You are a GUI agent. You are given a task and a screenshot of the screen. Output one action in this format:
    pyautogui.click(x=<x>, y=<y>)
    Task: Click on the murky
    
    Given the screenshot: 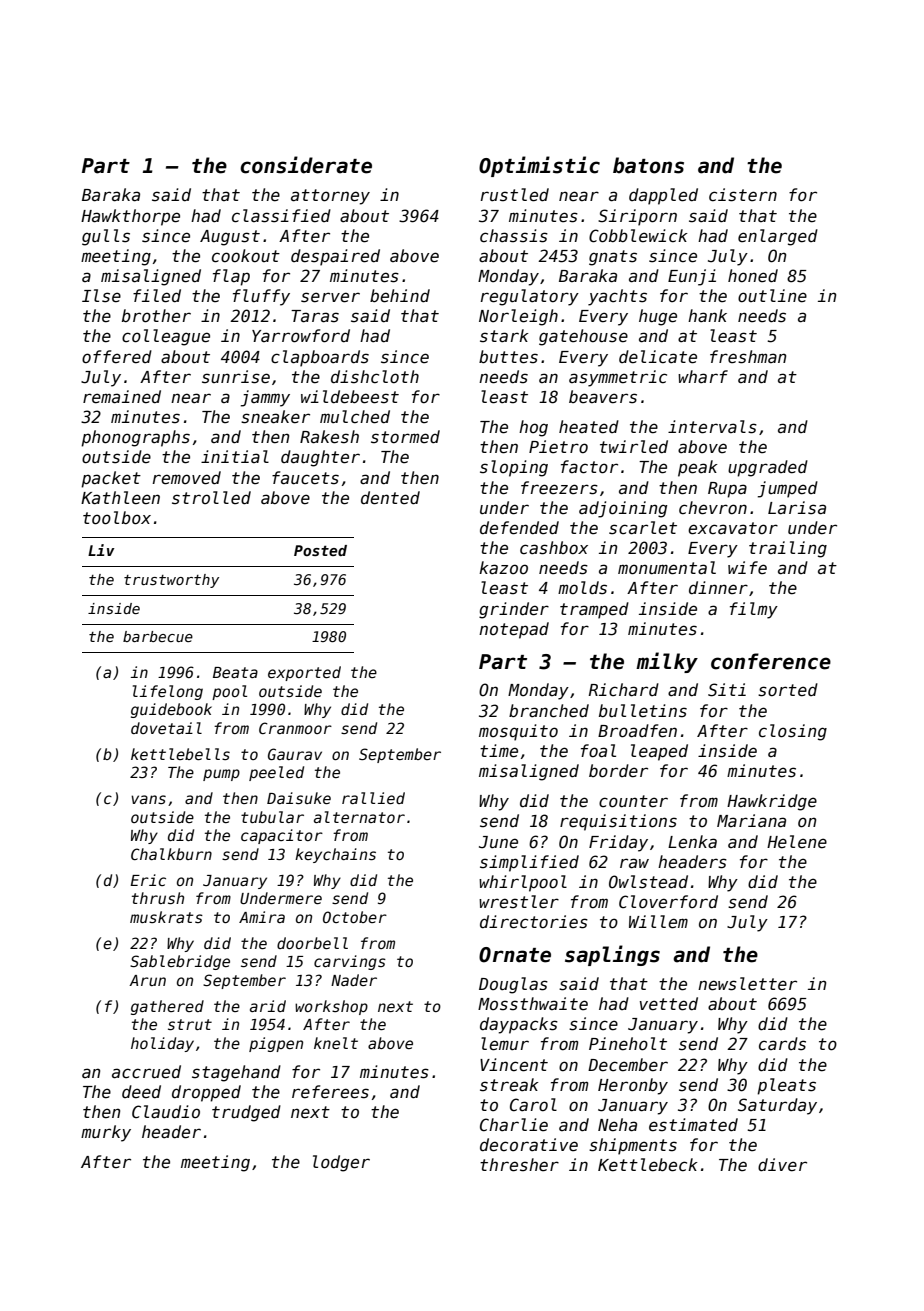 What is the action you would take?
    pyautogui.click(x=106, y=1133)
